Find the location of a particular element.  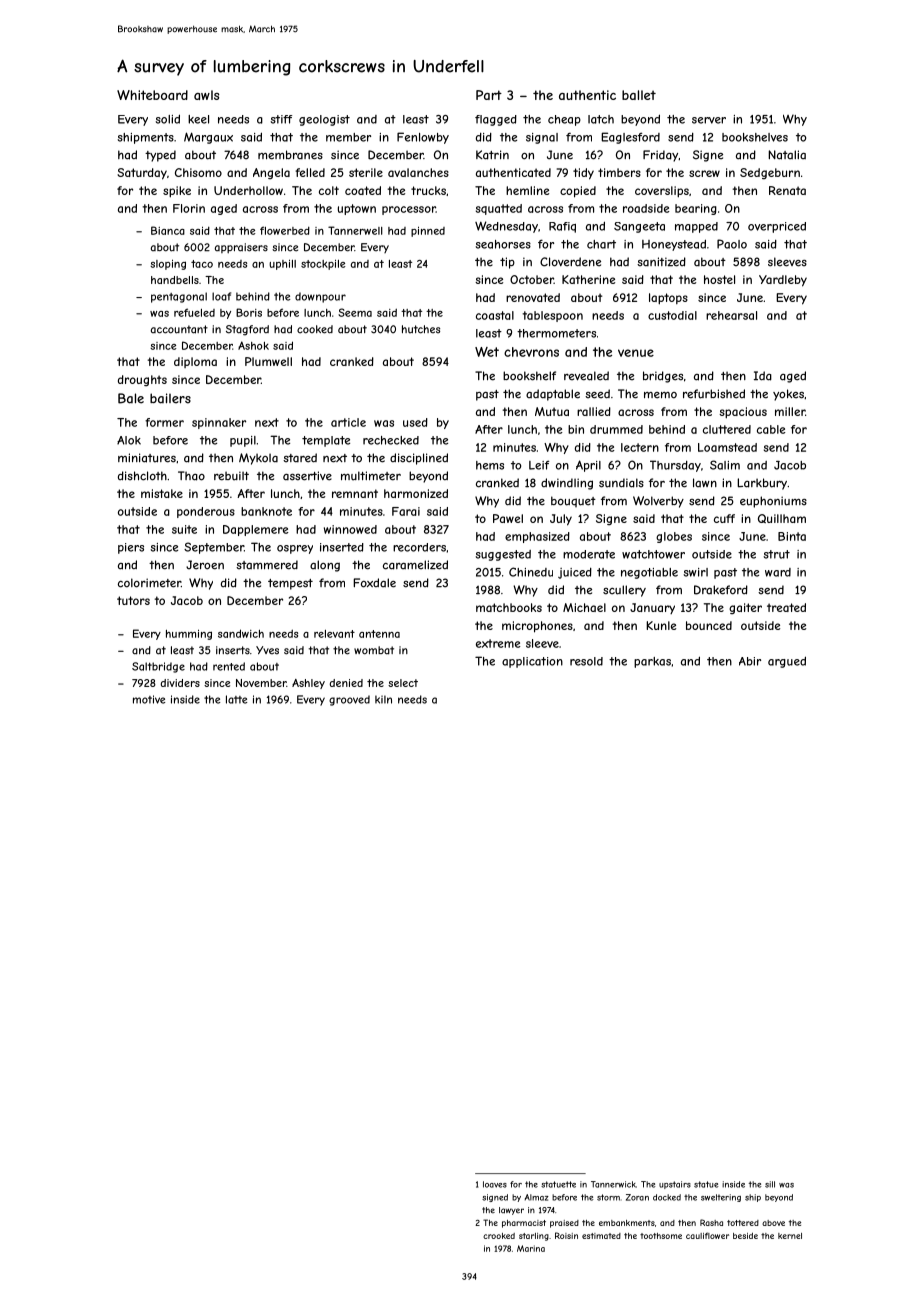

Fenlowby is located at coordinates (423, 138).
